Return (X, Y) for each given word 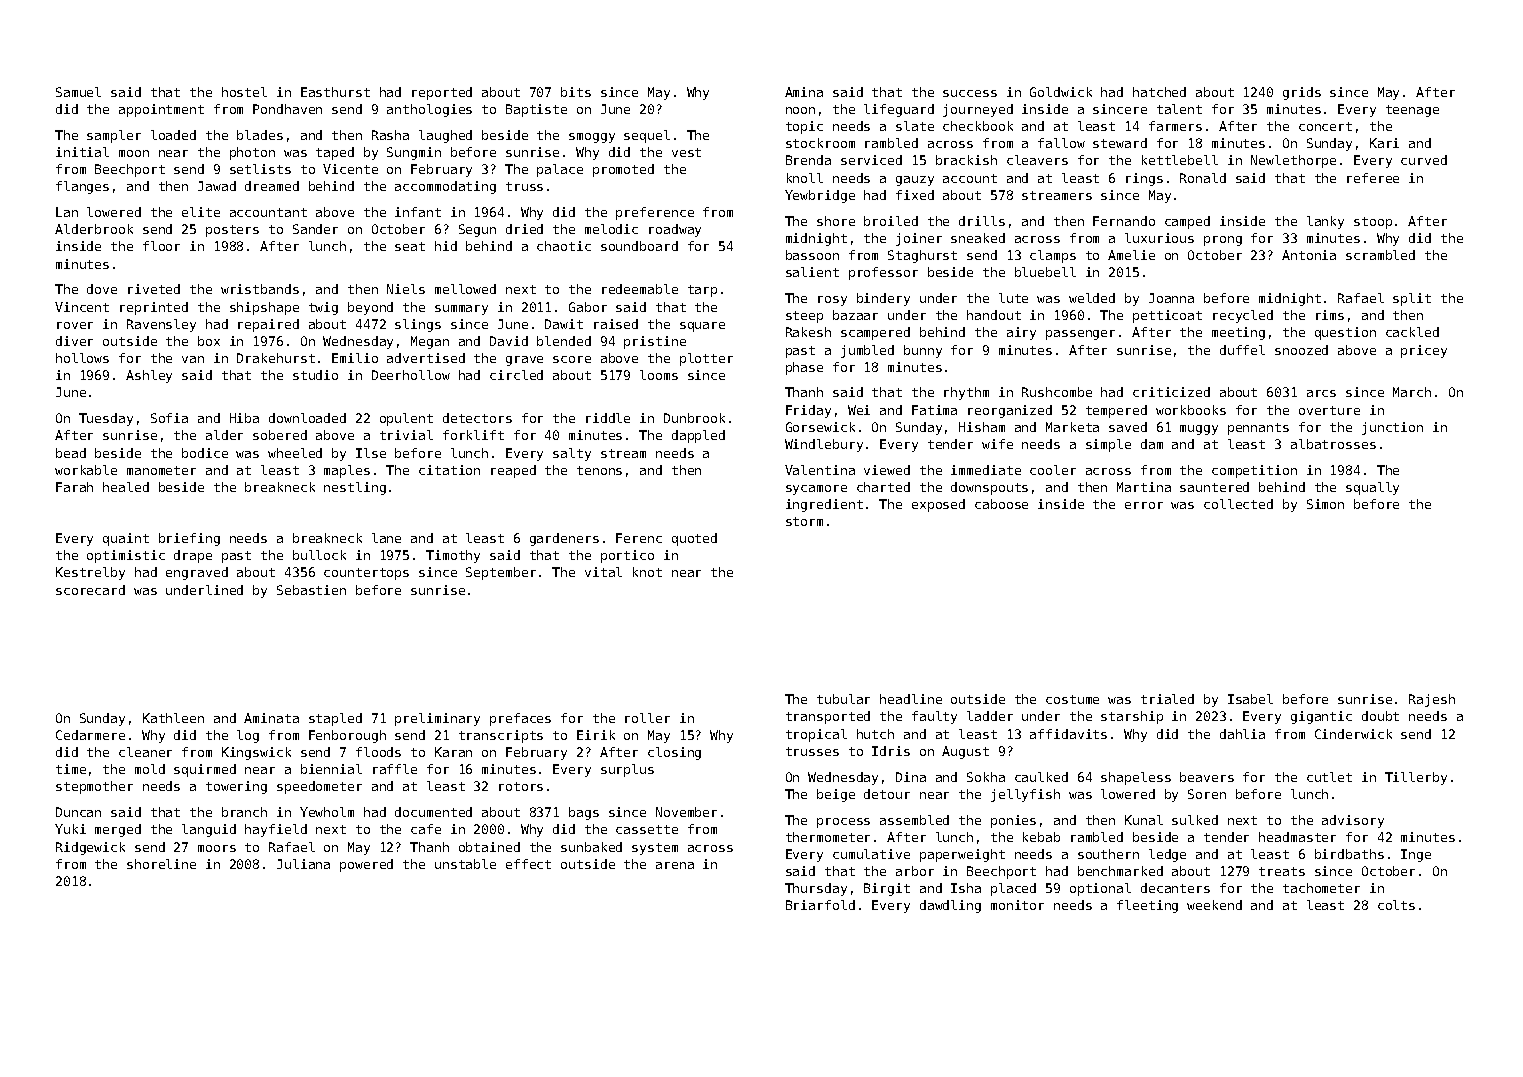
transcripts (501, 736)
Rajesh (1432, 700)
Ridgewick (90, 848)
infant (418, 212)
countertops (366, 574)
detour (887, 794)
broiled (891, 221)
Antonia (1309, 255)
